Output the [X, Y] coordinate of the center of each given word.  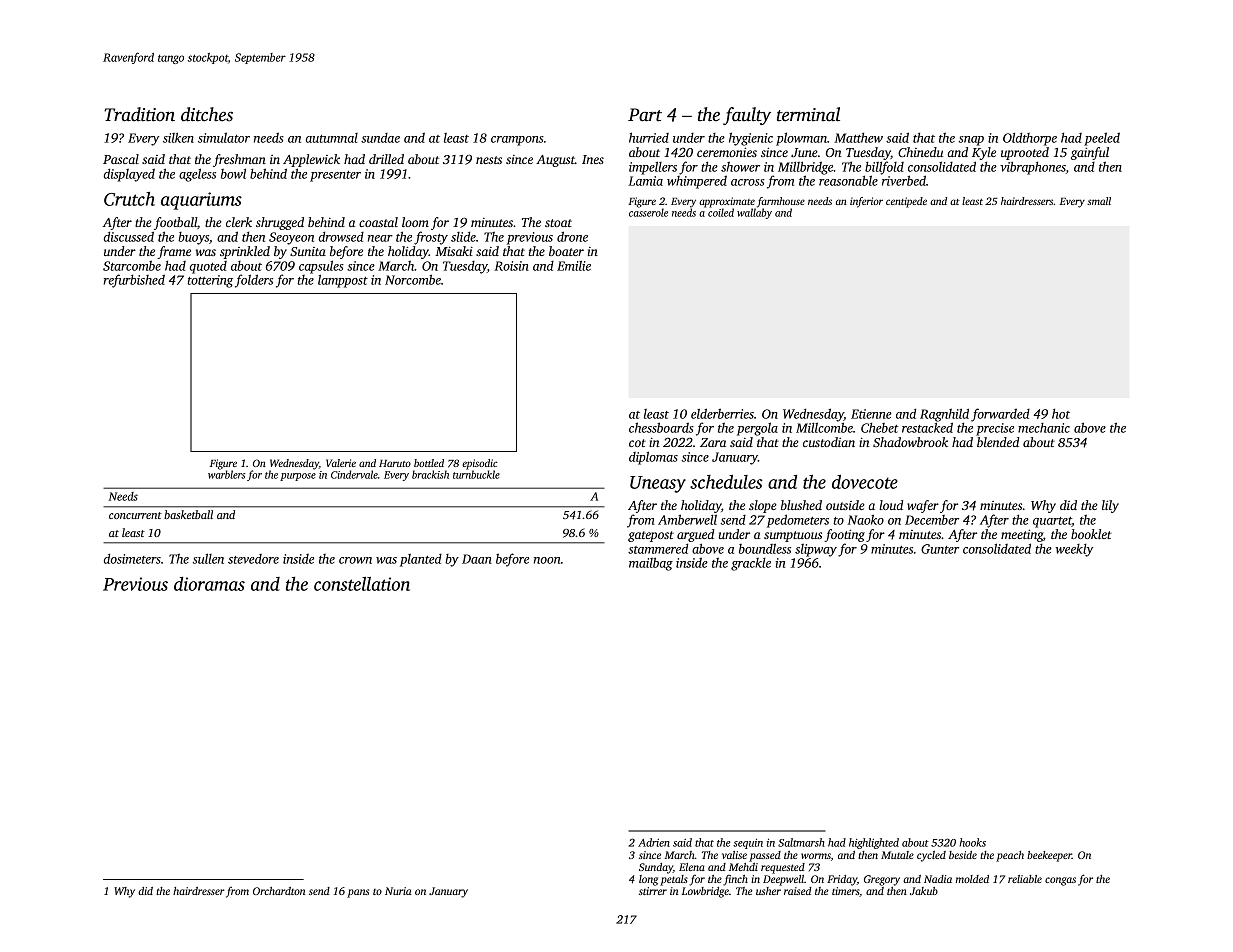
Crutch [129, 199]
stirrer [653, 891]
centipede [906, 202]
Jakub [924, 891]
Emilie [574, 265]
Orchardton [279, 891]
